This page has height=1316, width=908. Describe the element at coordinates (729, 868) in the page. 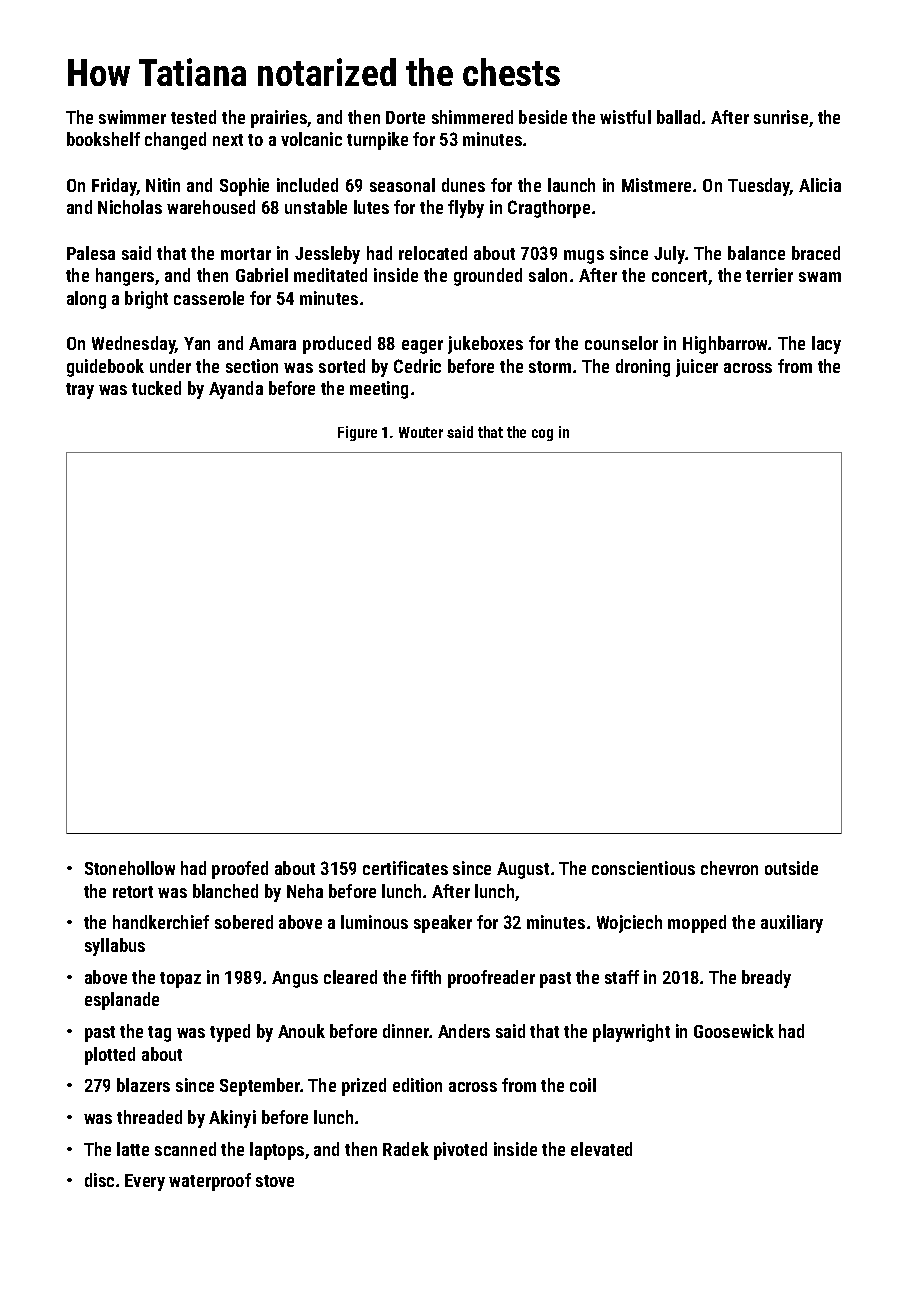

I see `chevron` at that location.
